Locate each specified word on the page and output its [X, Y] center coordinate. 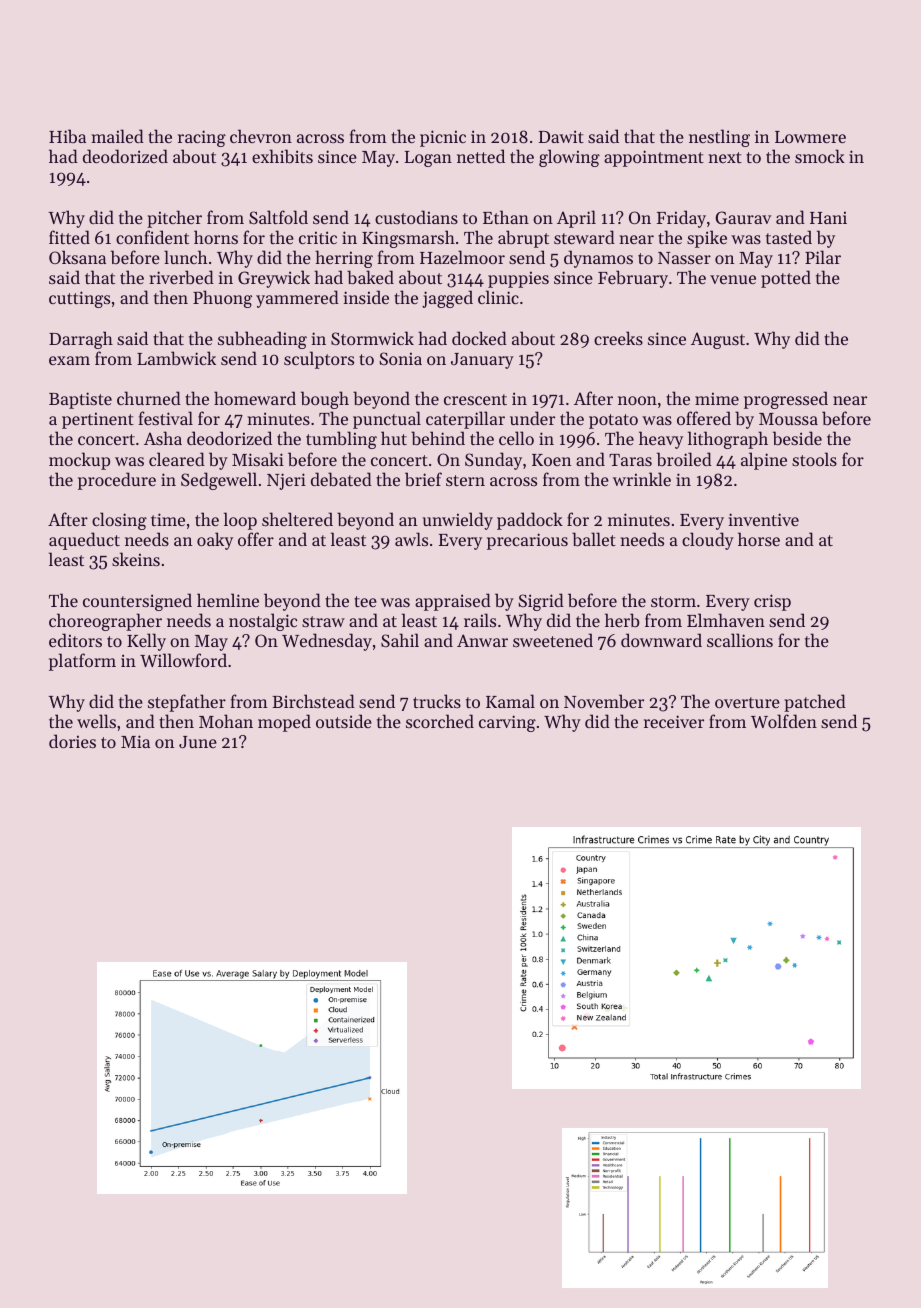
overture [747, 702]
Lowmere [810, 137]
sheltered [297, 519]
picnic [443, 138]
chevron [261, 136]
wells [96, 721]
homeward [255, 398]
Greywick [274, 279]
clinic [498, 297]
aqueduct [84, 541]
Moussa [788, 419]
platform [82, 662]
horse [759, 539]
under [532, 418]
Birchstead [313, 701]
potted [786, 279]
